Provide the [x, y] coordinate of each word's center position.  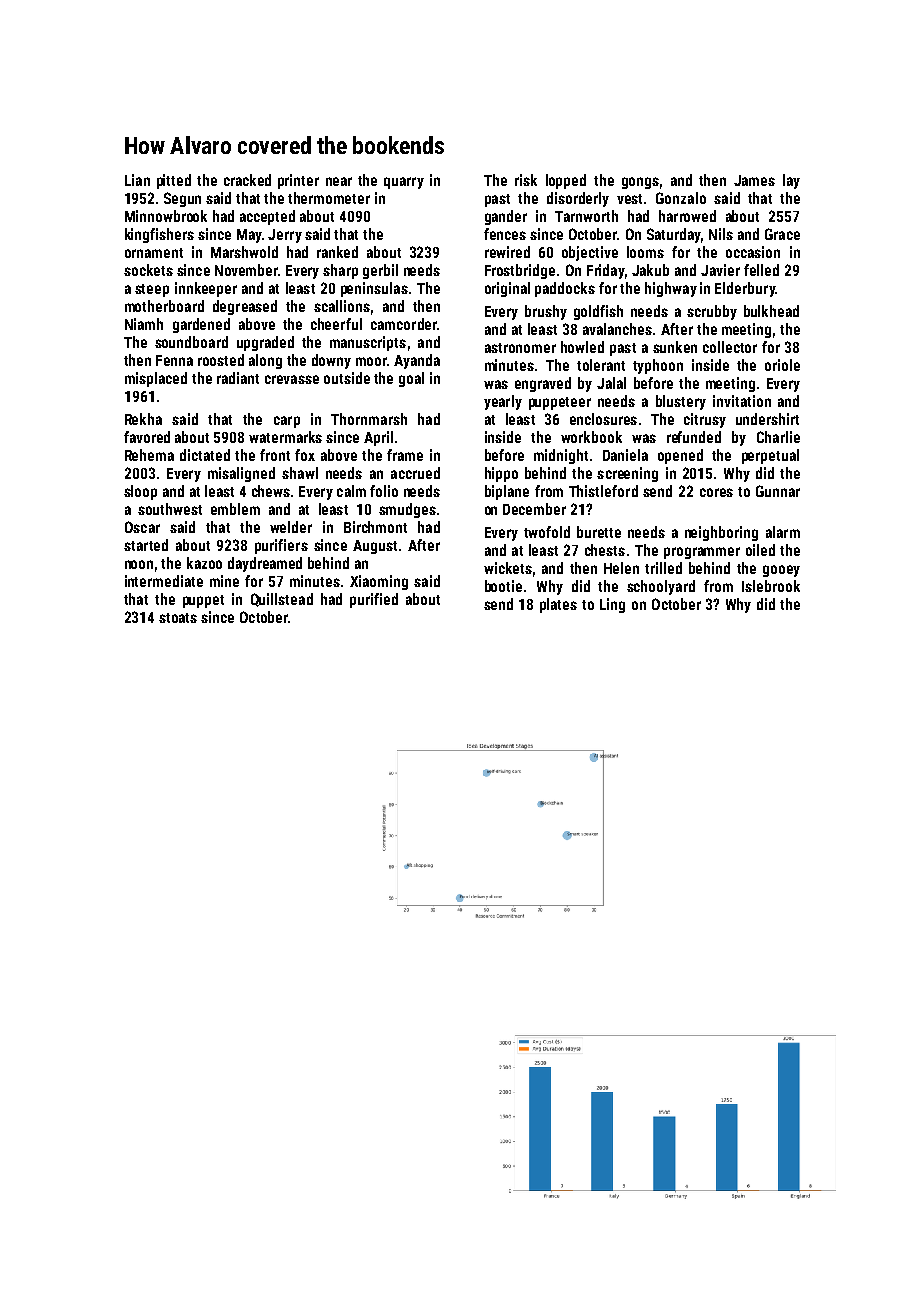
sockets [148, 270]
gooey [781, 571]
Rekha [143, 419]
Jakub [650, 270]
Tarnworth [586, 216]
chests [605, 550]
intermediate [164, 581]
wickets [508, 568]
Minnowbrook [166, 216]
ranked [337, 252]
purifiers [281, 546]
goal [411, 379]
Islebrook [771, 586]
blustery [681, 402]
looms [645, 252]
